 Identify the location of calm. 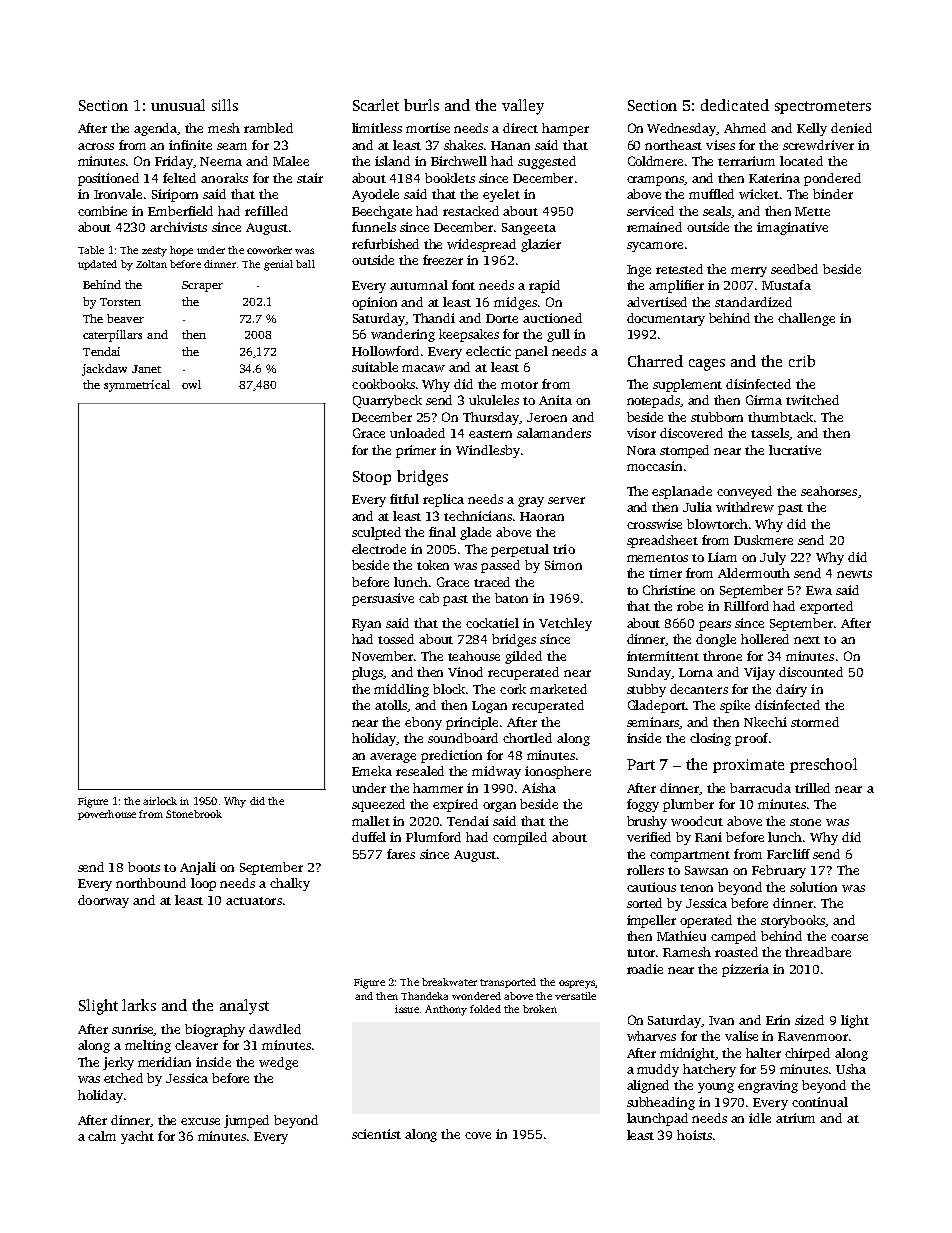
(102, 1136).
